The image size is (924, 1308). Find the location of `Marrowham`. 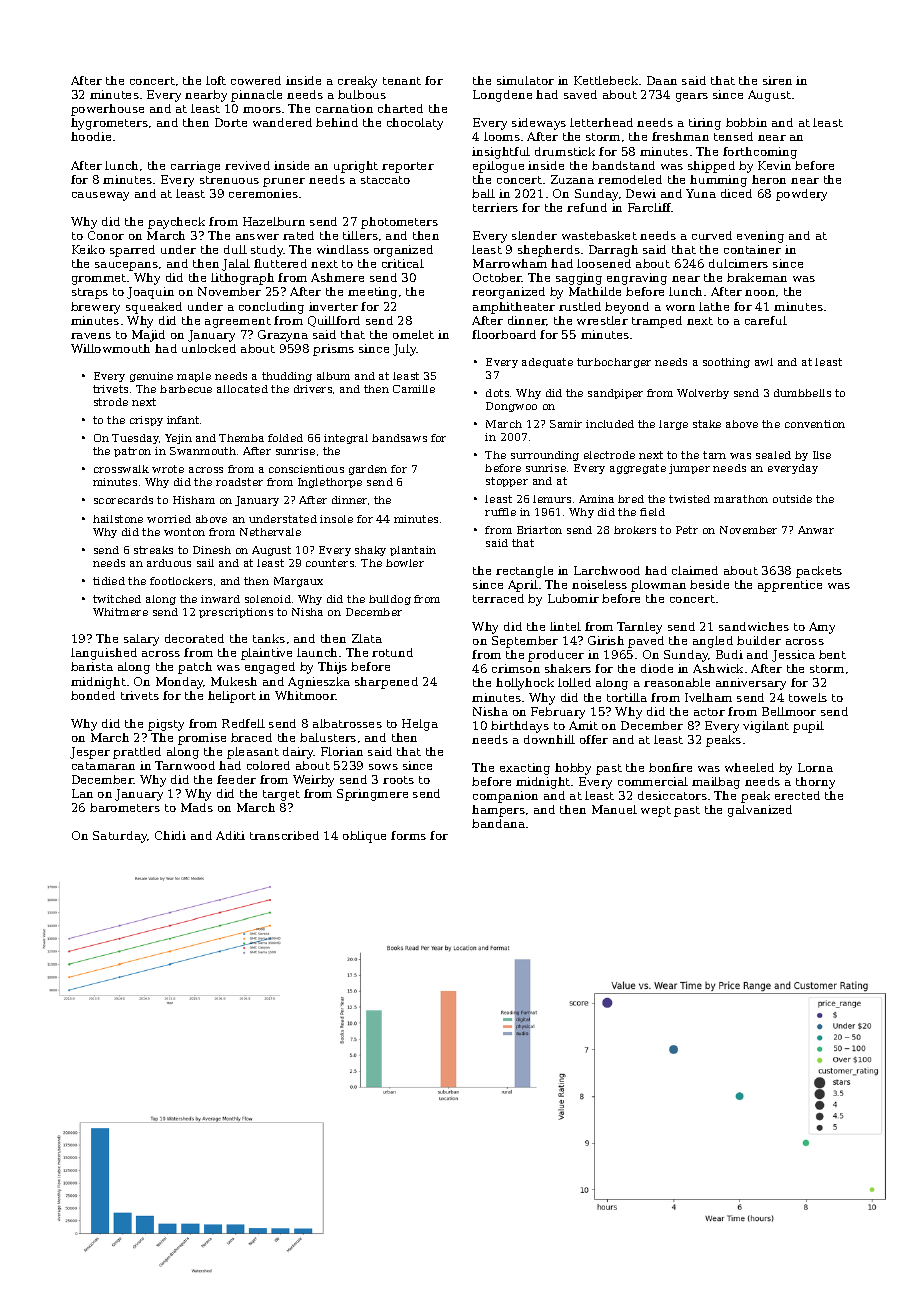

Marrowham is located at coordinates (510, 263).
